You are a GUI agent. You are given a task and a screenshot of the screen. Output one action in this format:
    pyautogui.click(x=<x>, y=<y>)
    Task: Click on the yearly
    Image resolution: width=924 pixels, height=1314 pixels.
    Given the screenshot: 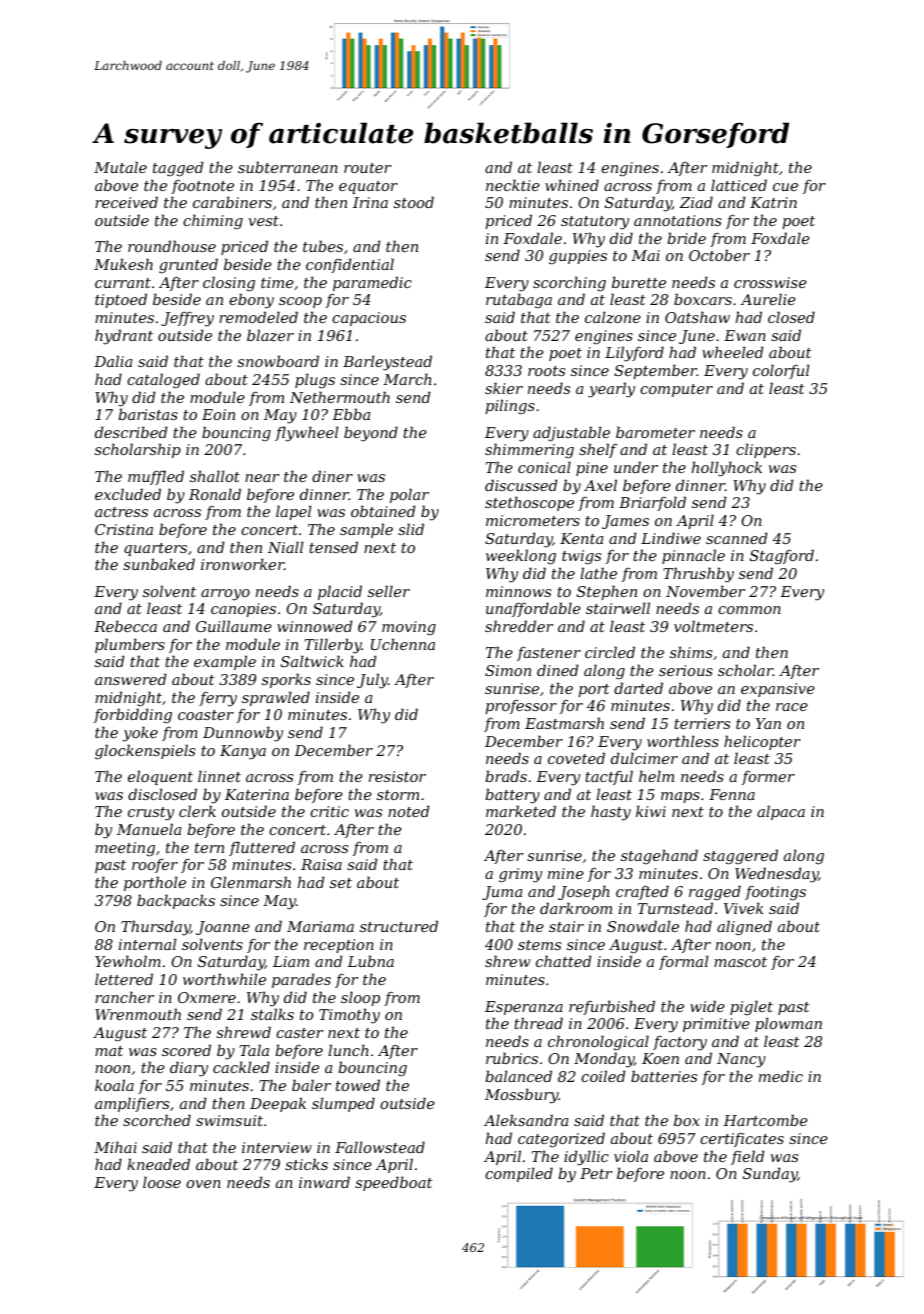 What is the action you would take?
    pyautogui.click(x=611, y=390)
